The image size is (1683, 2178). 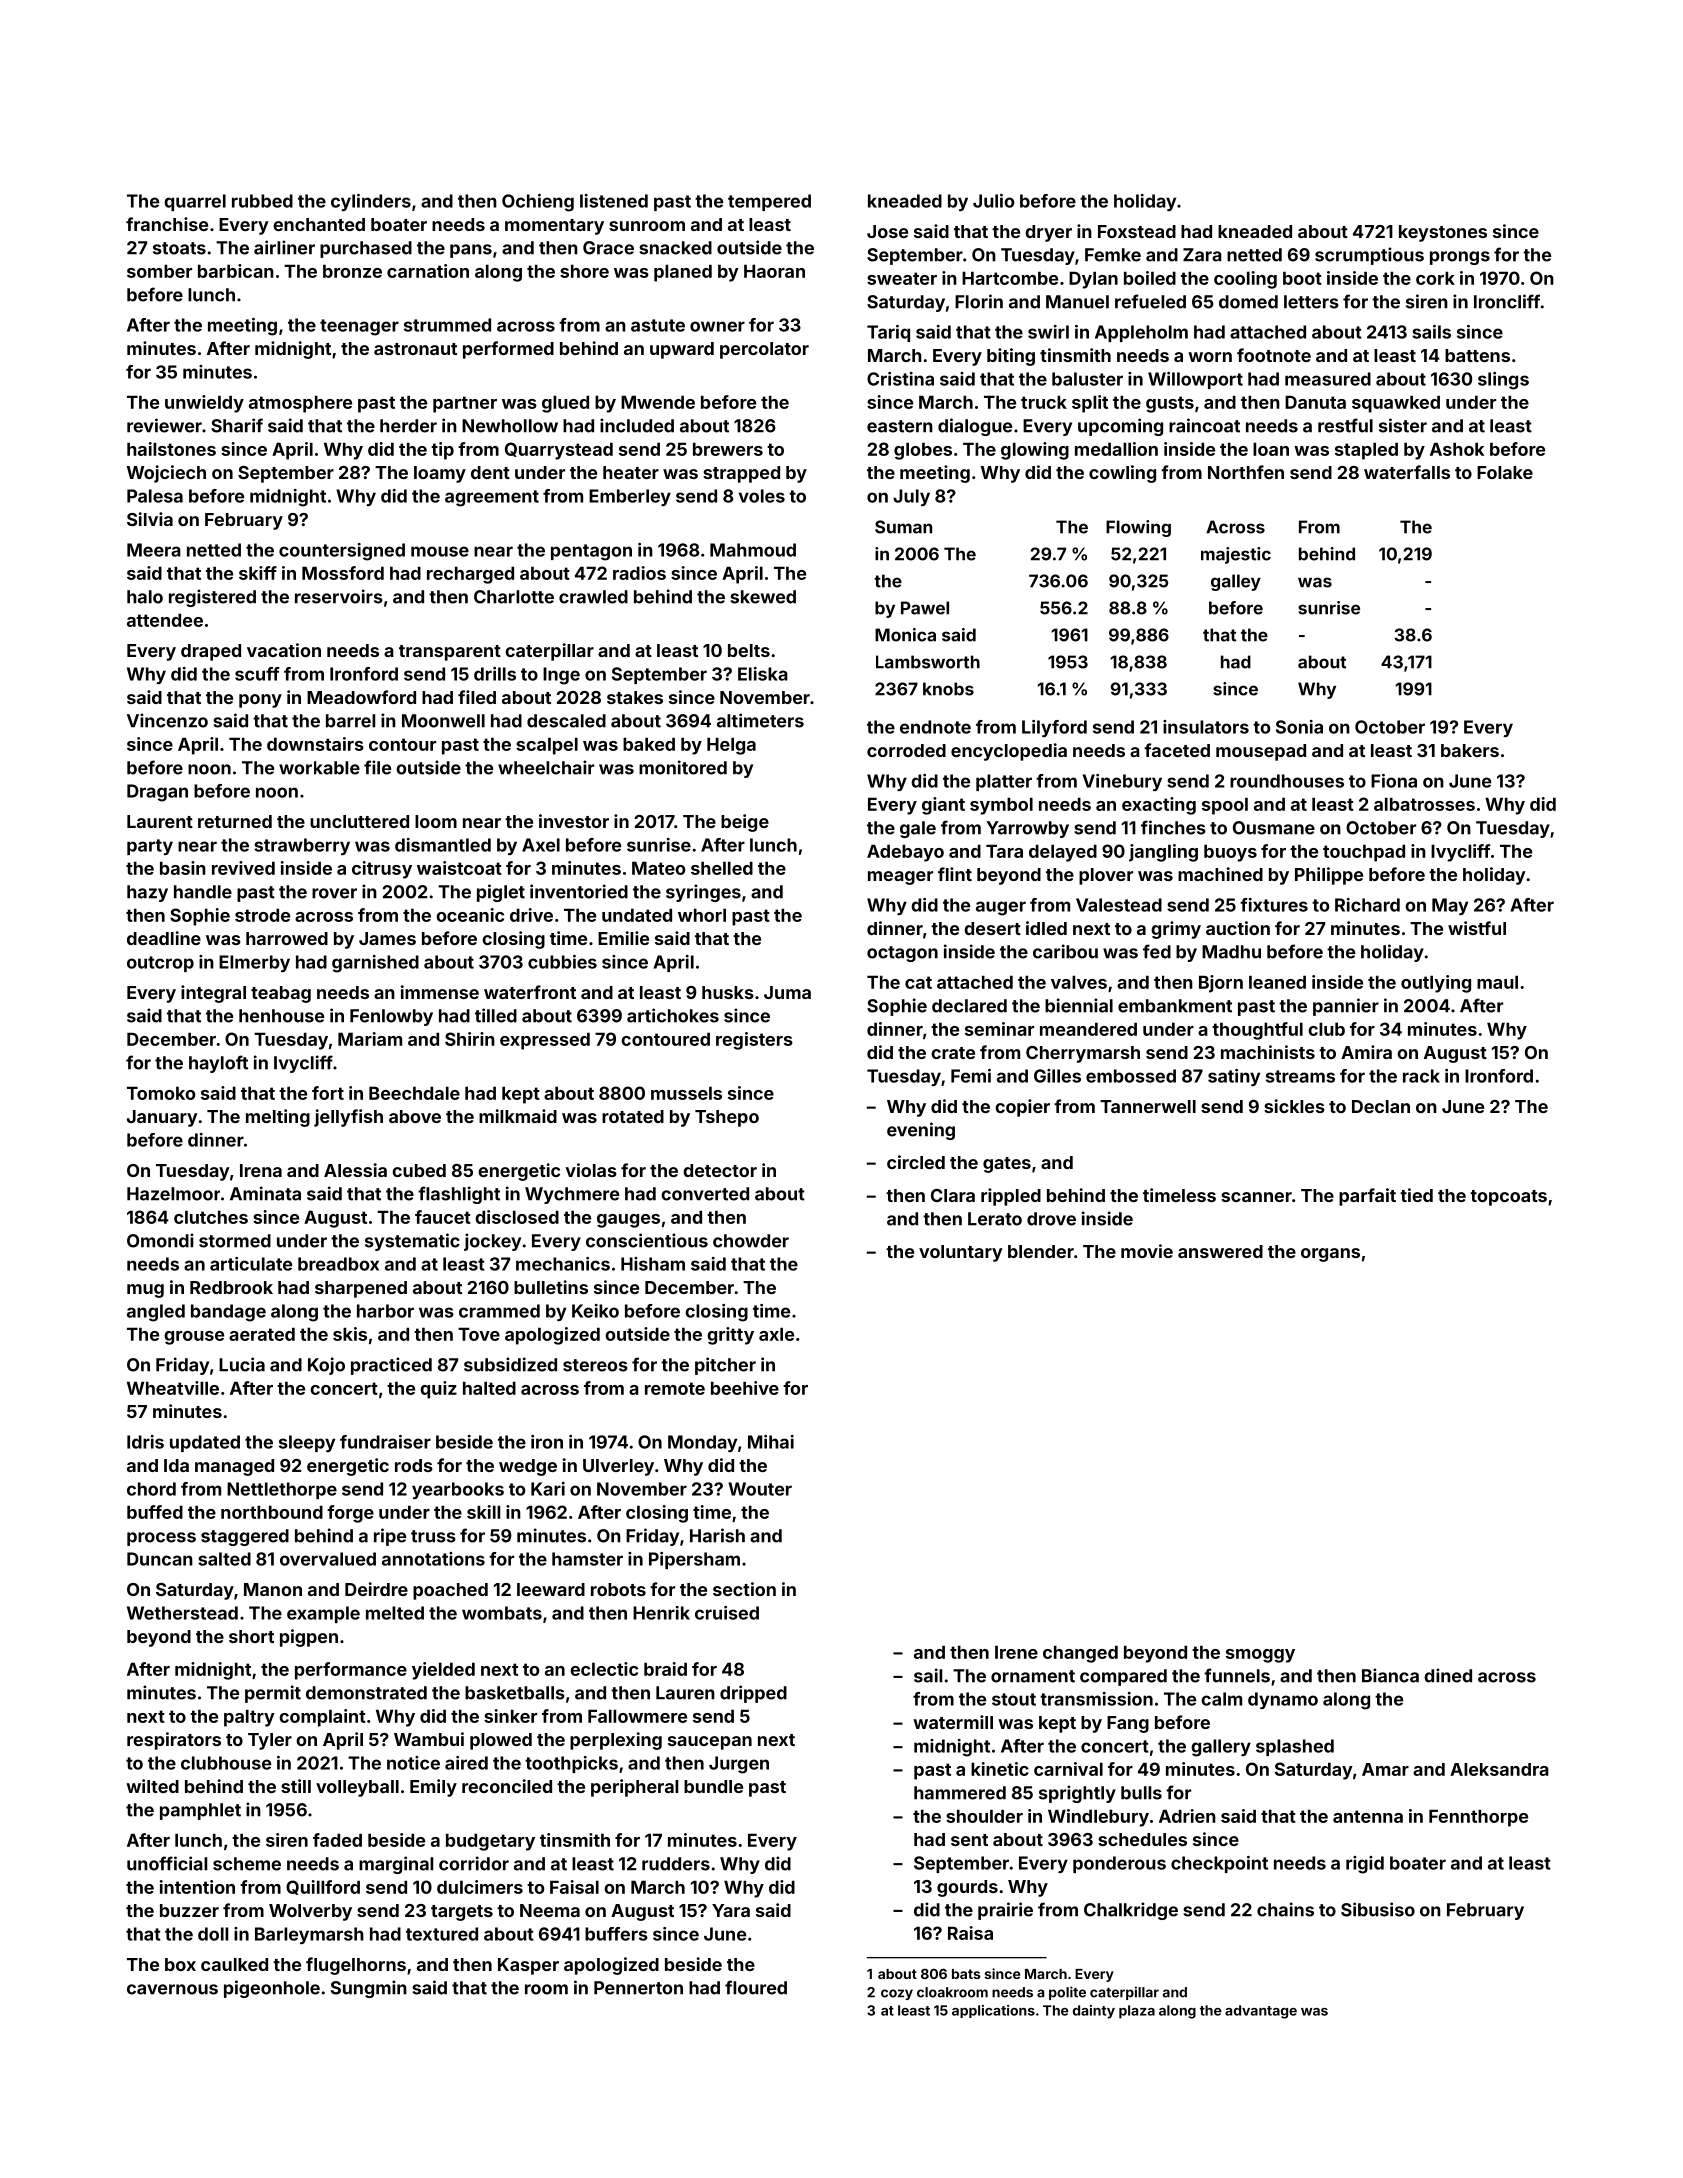 What do you see at coordinates (992, 928) in the screenshot?
I see `desert` at bounding box center [992, 928].
